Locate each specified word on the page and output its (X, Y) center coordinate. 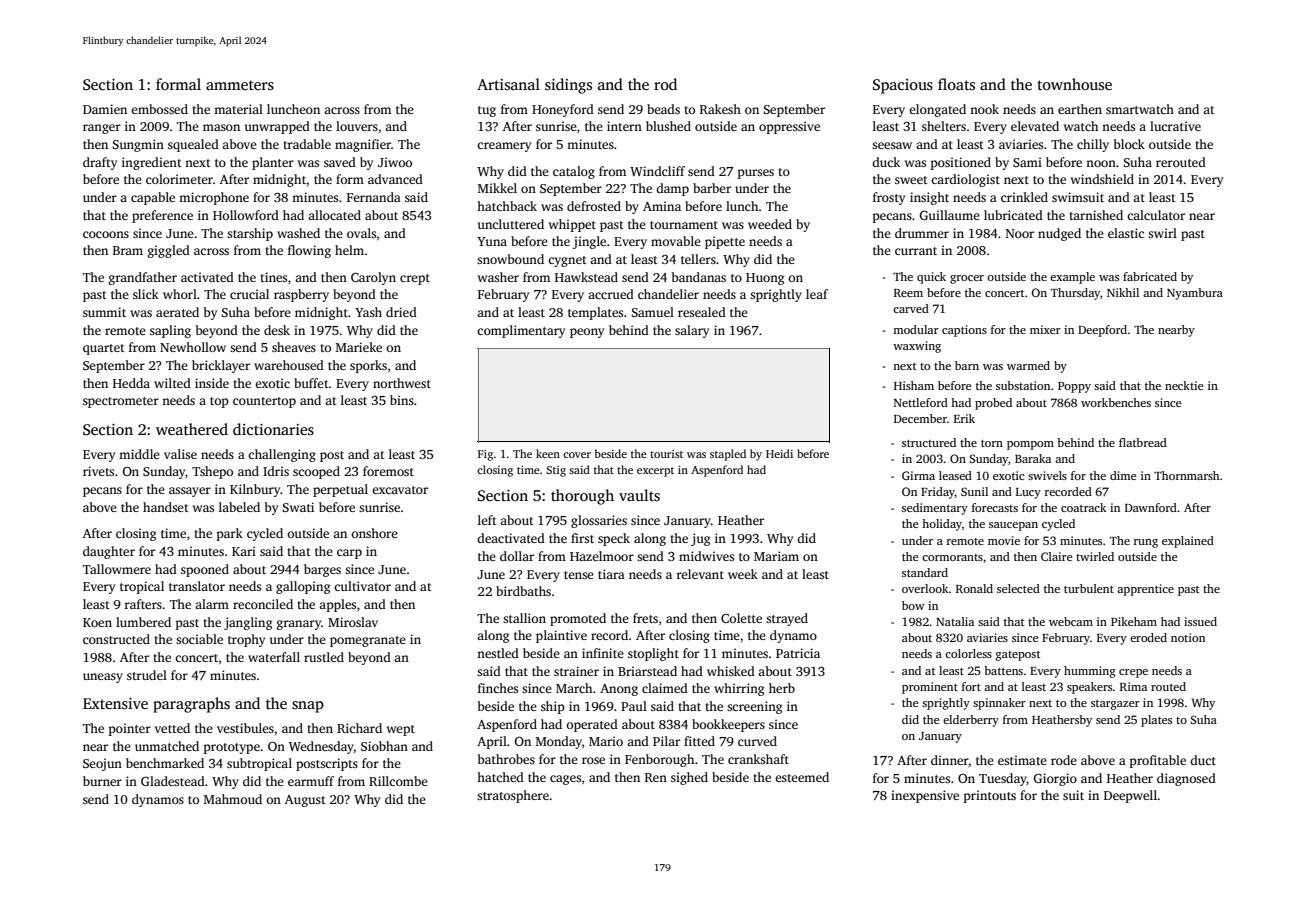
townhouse (1074, 84)
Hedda (131, 383)
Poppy (1074, 387)
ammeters (240, 85)
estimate (1022, 760)
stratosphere (513, 796)
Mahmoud (233, 799)
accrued (611, 294)
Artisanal (508, 84)
